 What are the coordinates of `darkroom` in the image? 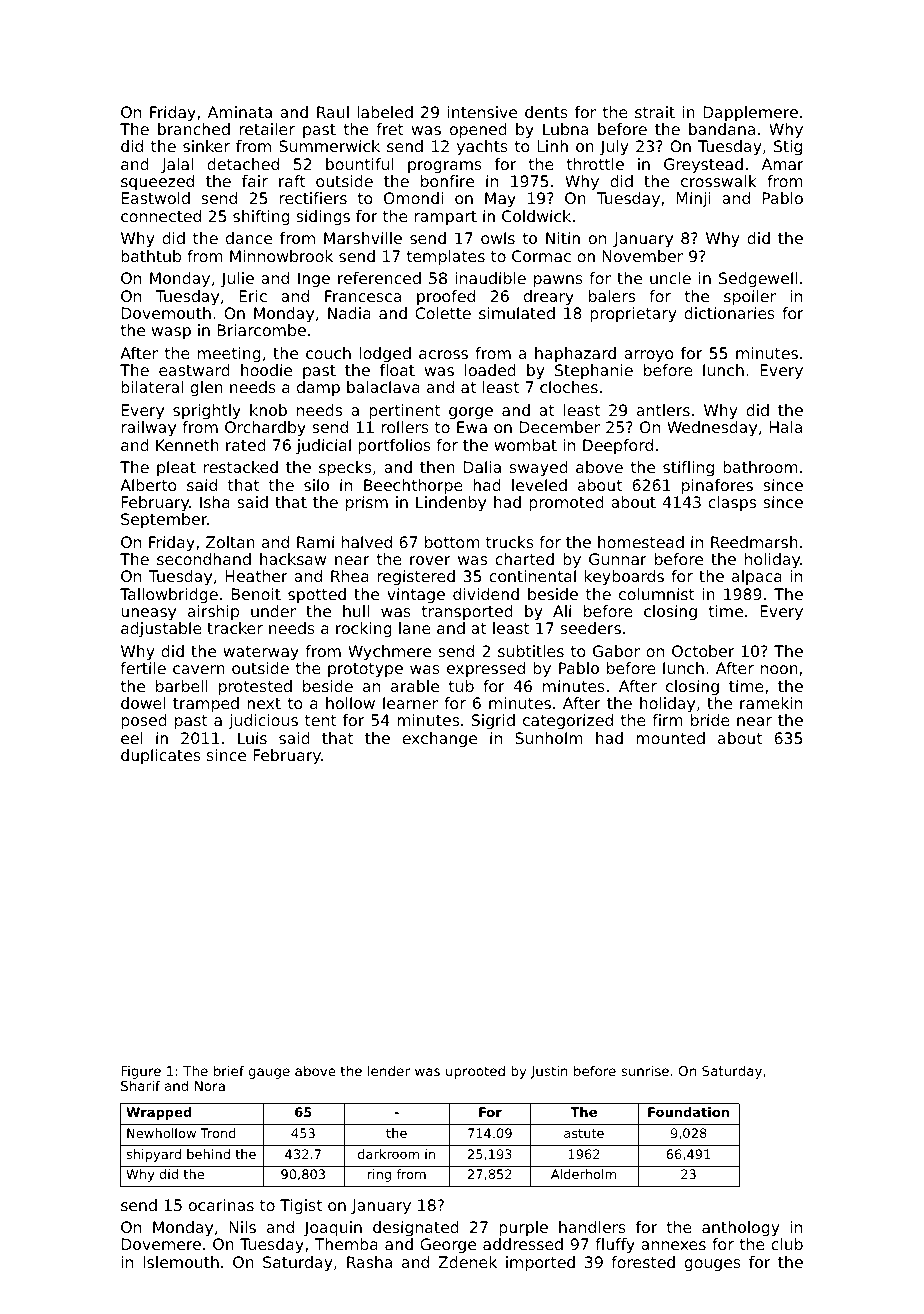 It's located at (388, 1154).
